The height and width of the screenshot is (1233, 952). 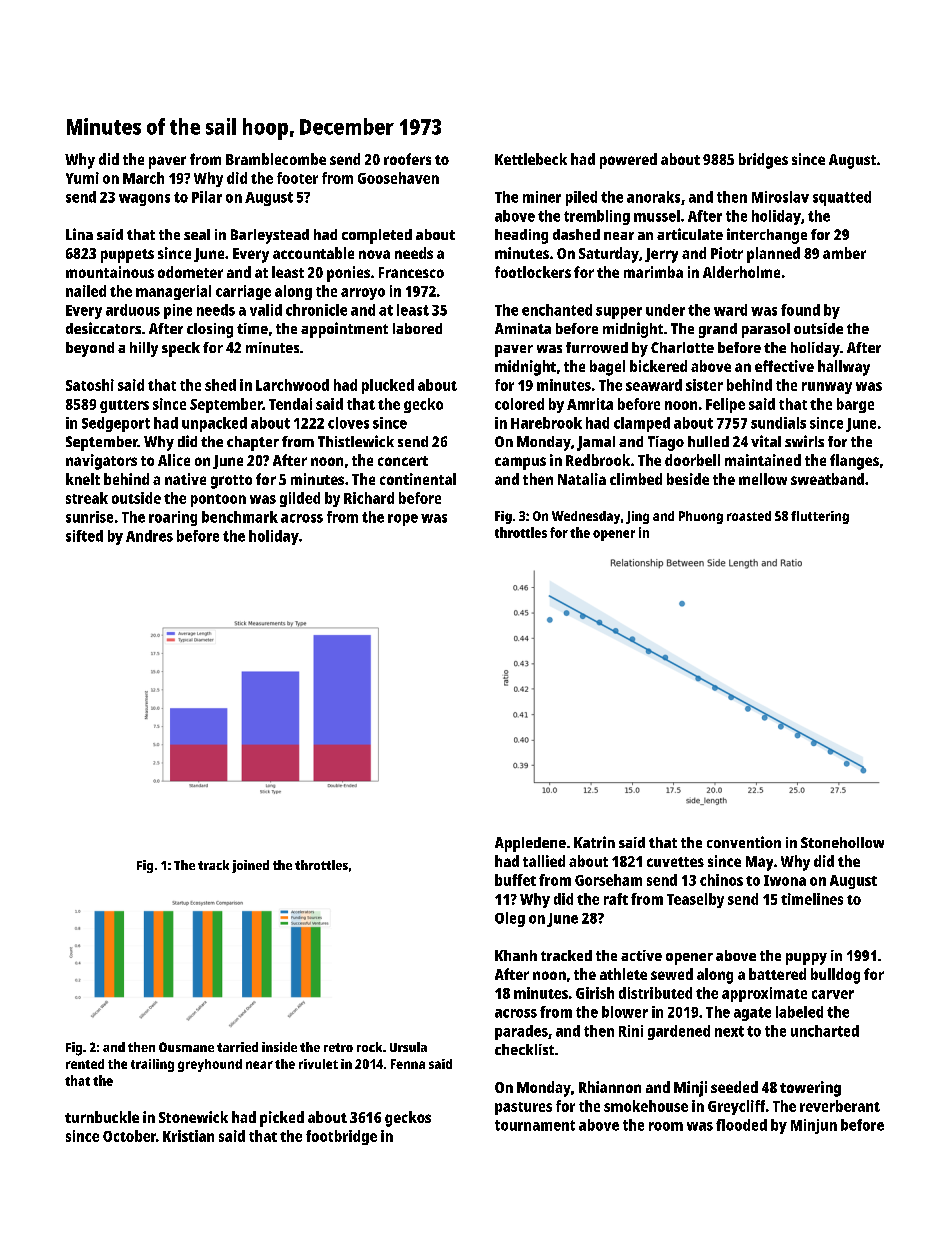 What do you see at coordinates (530, 844) in the screenshot?
I see `Appledene` at bounding box center [530, 844].
